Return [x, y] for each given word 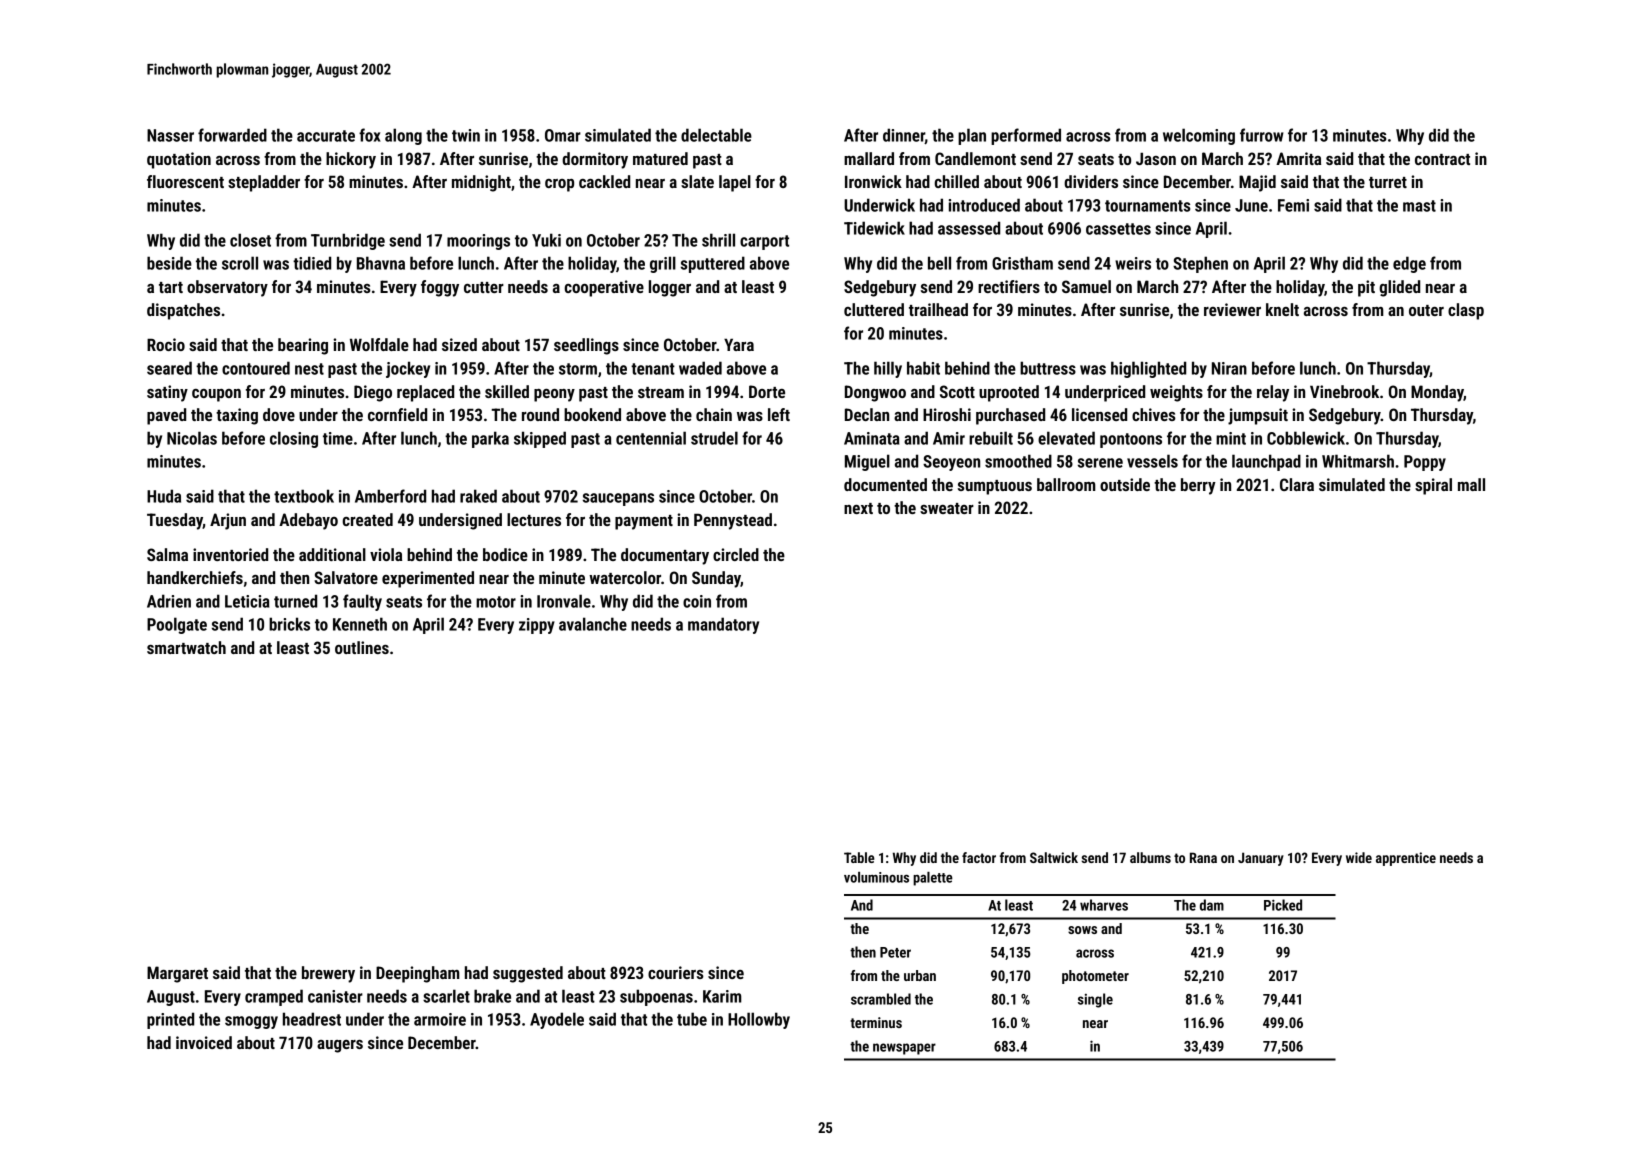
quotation [179, 160]
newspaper [904, 1049]
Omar [563, 135]
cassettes [1118, 229]
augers [340, 1046]
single [1095, 1000]
